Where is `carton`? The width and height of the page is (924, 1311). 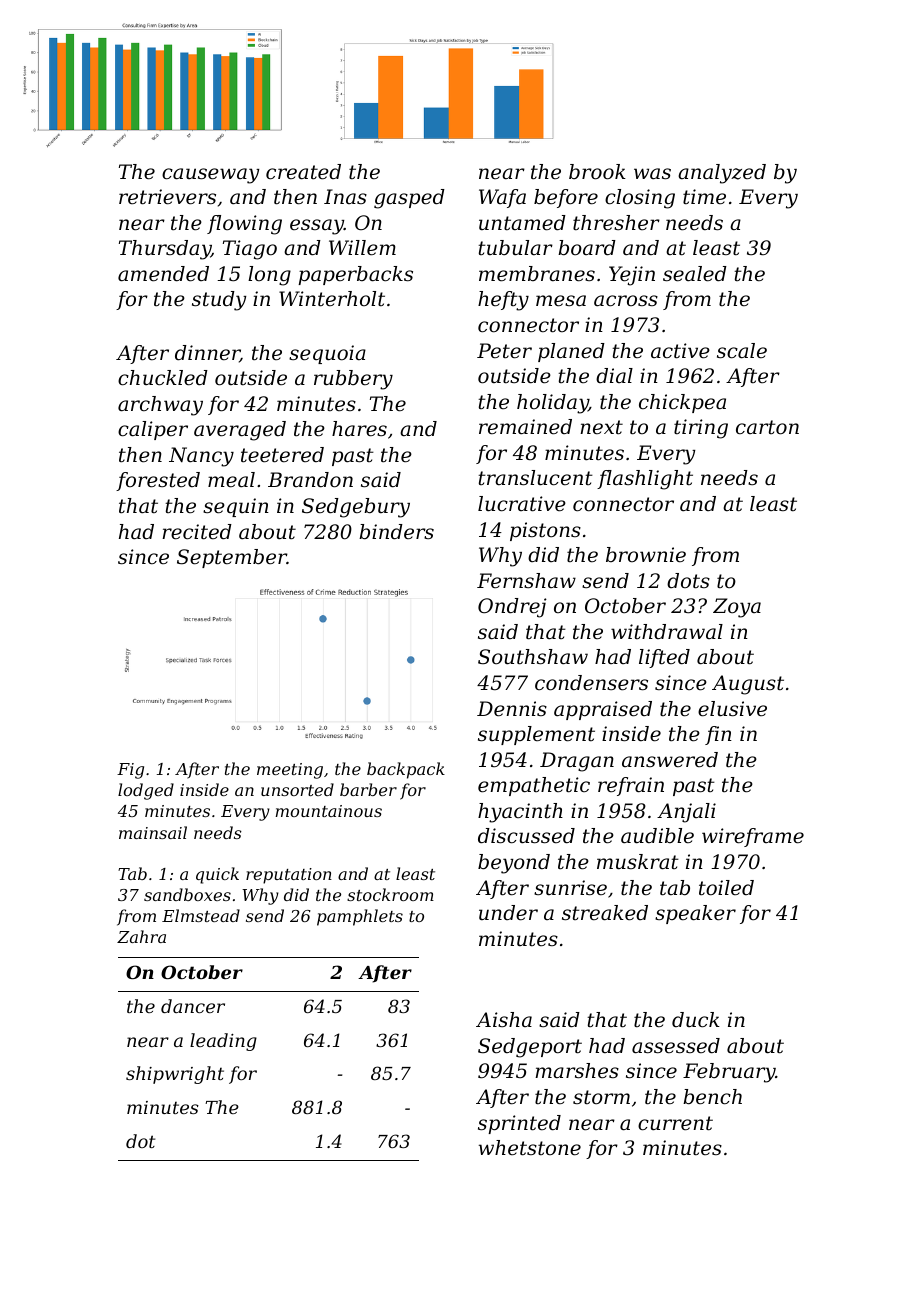 carton is located at coordinates (767, 427).
